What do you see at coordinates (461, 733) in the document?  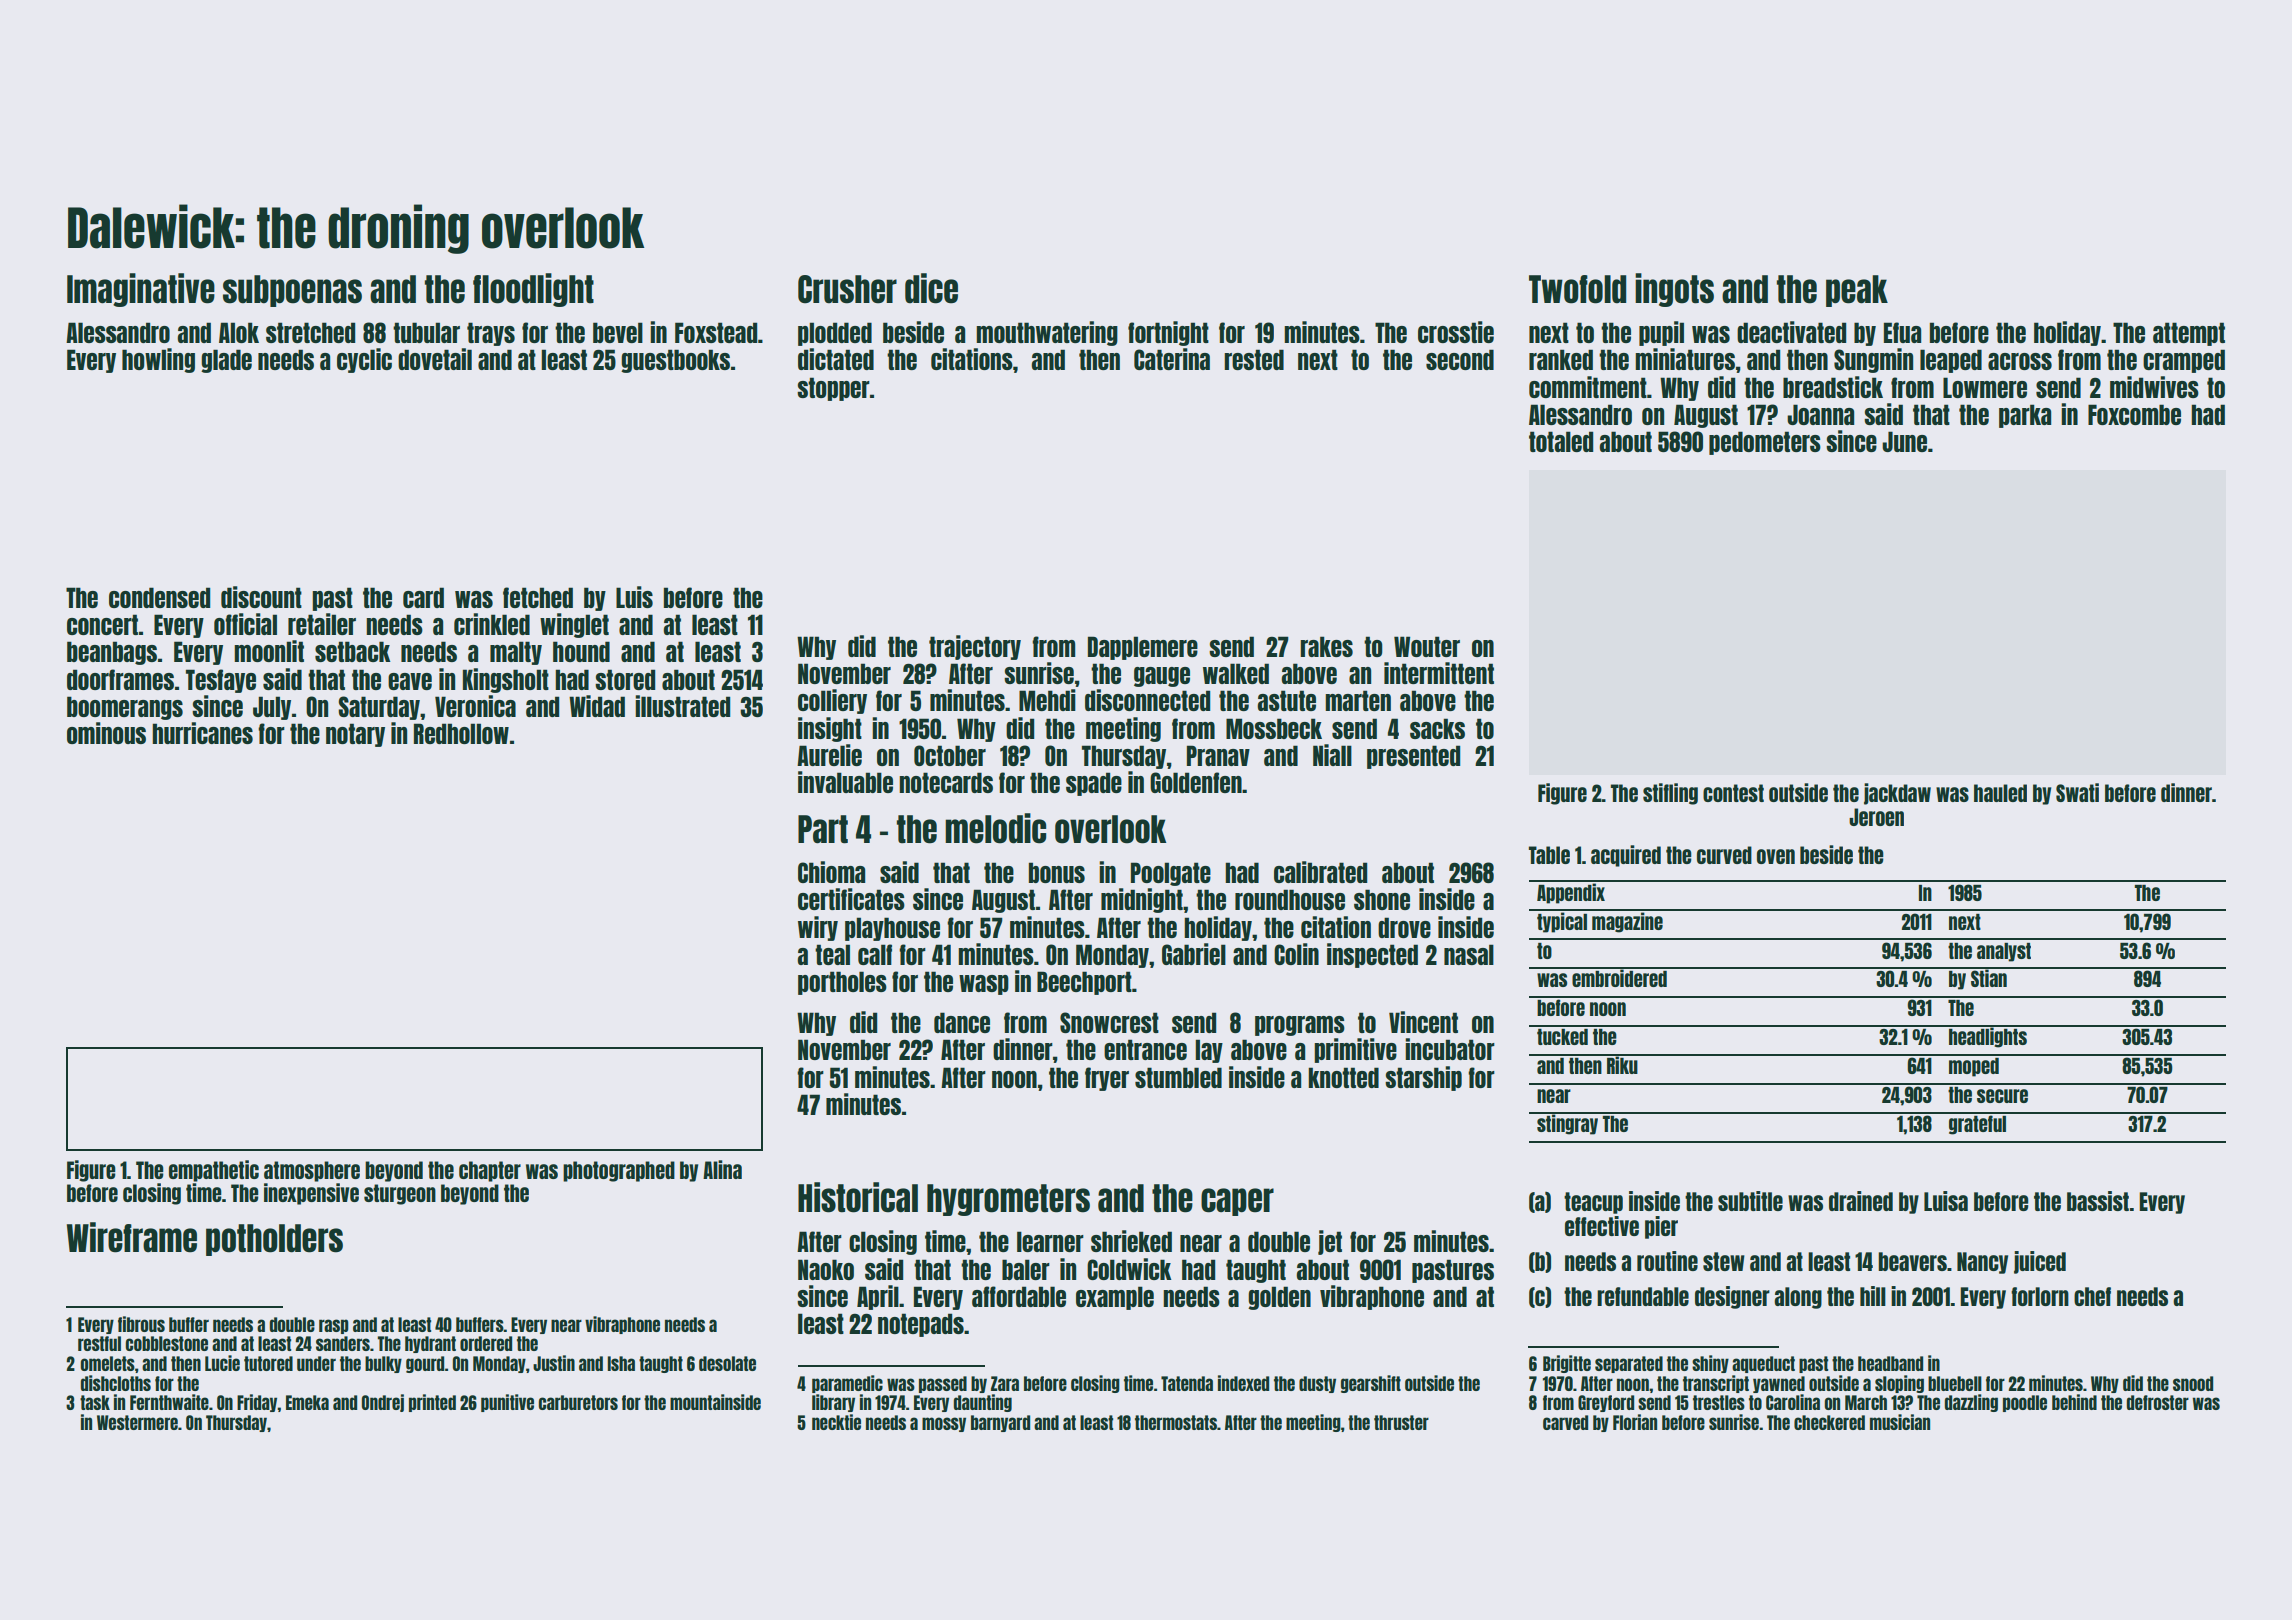 I see `Redhollow` at bounding box center [461, 733].
